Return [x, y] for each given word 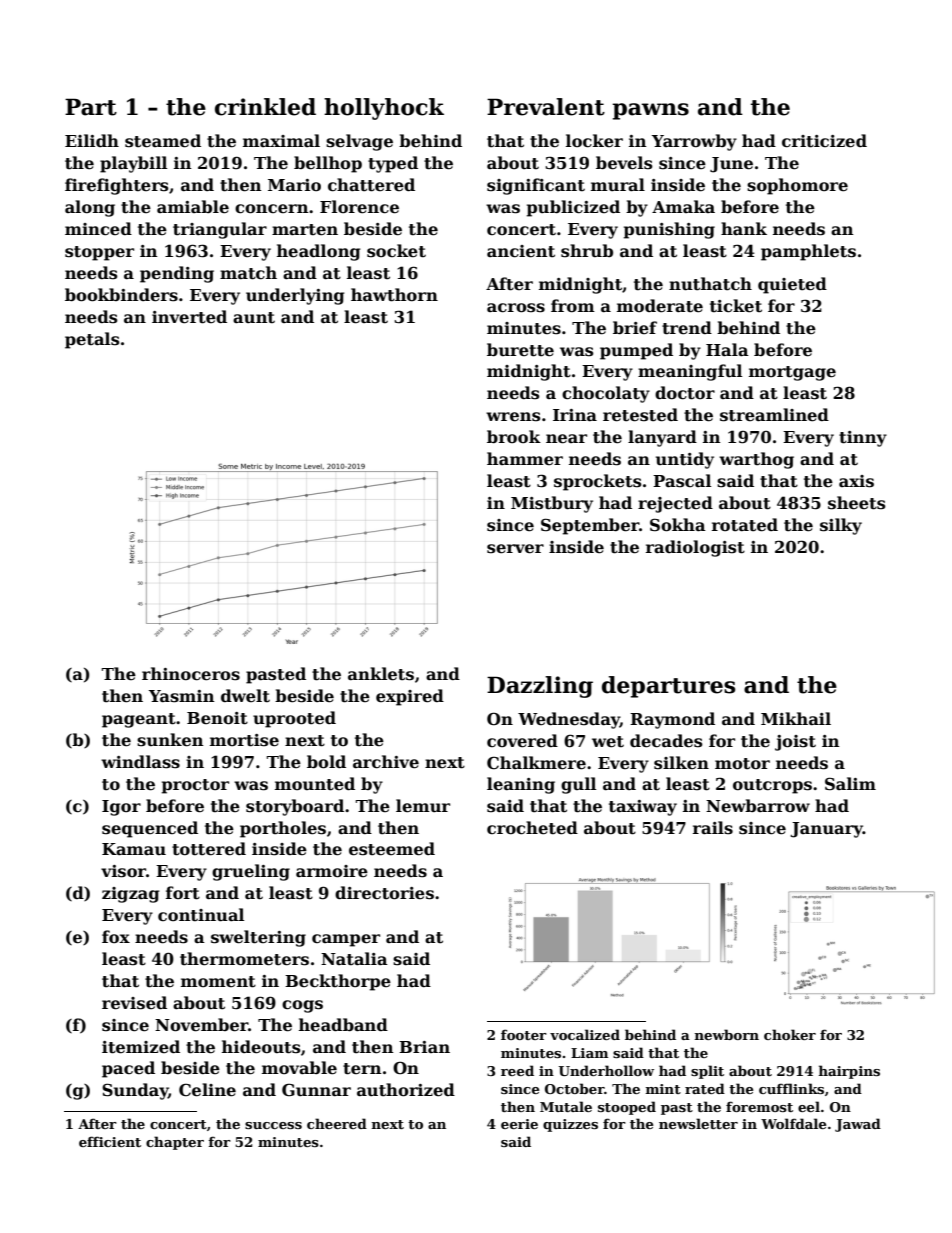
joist [795, 743]
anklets [381, 674]
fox [116, 936]
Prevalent [546, 107]
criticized [824, 141]
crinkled [265, 107]
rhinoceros [191, 674]
